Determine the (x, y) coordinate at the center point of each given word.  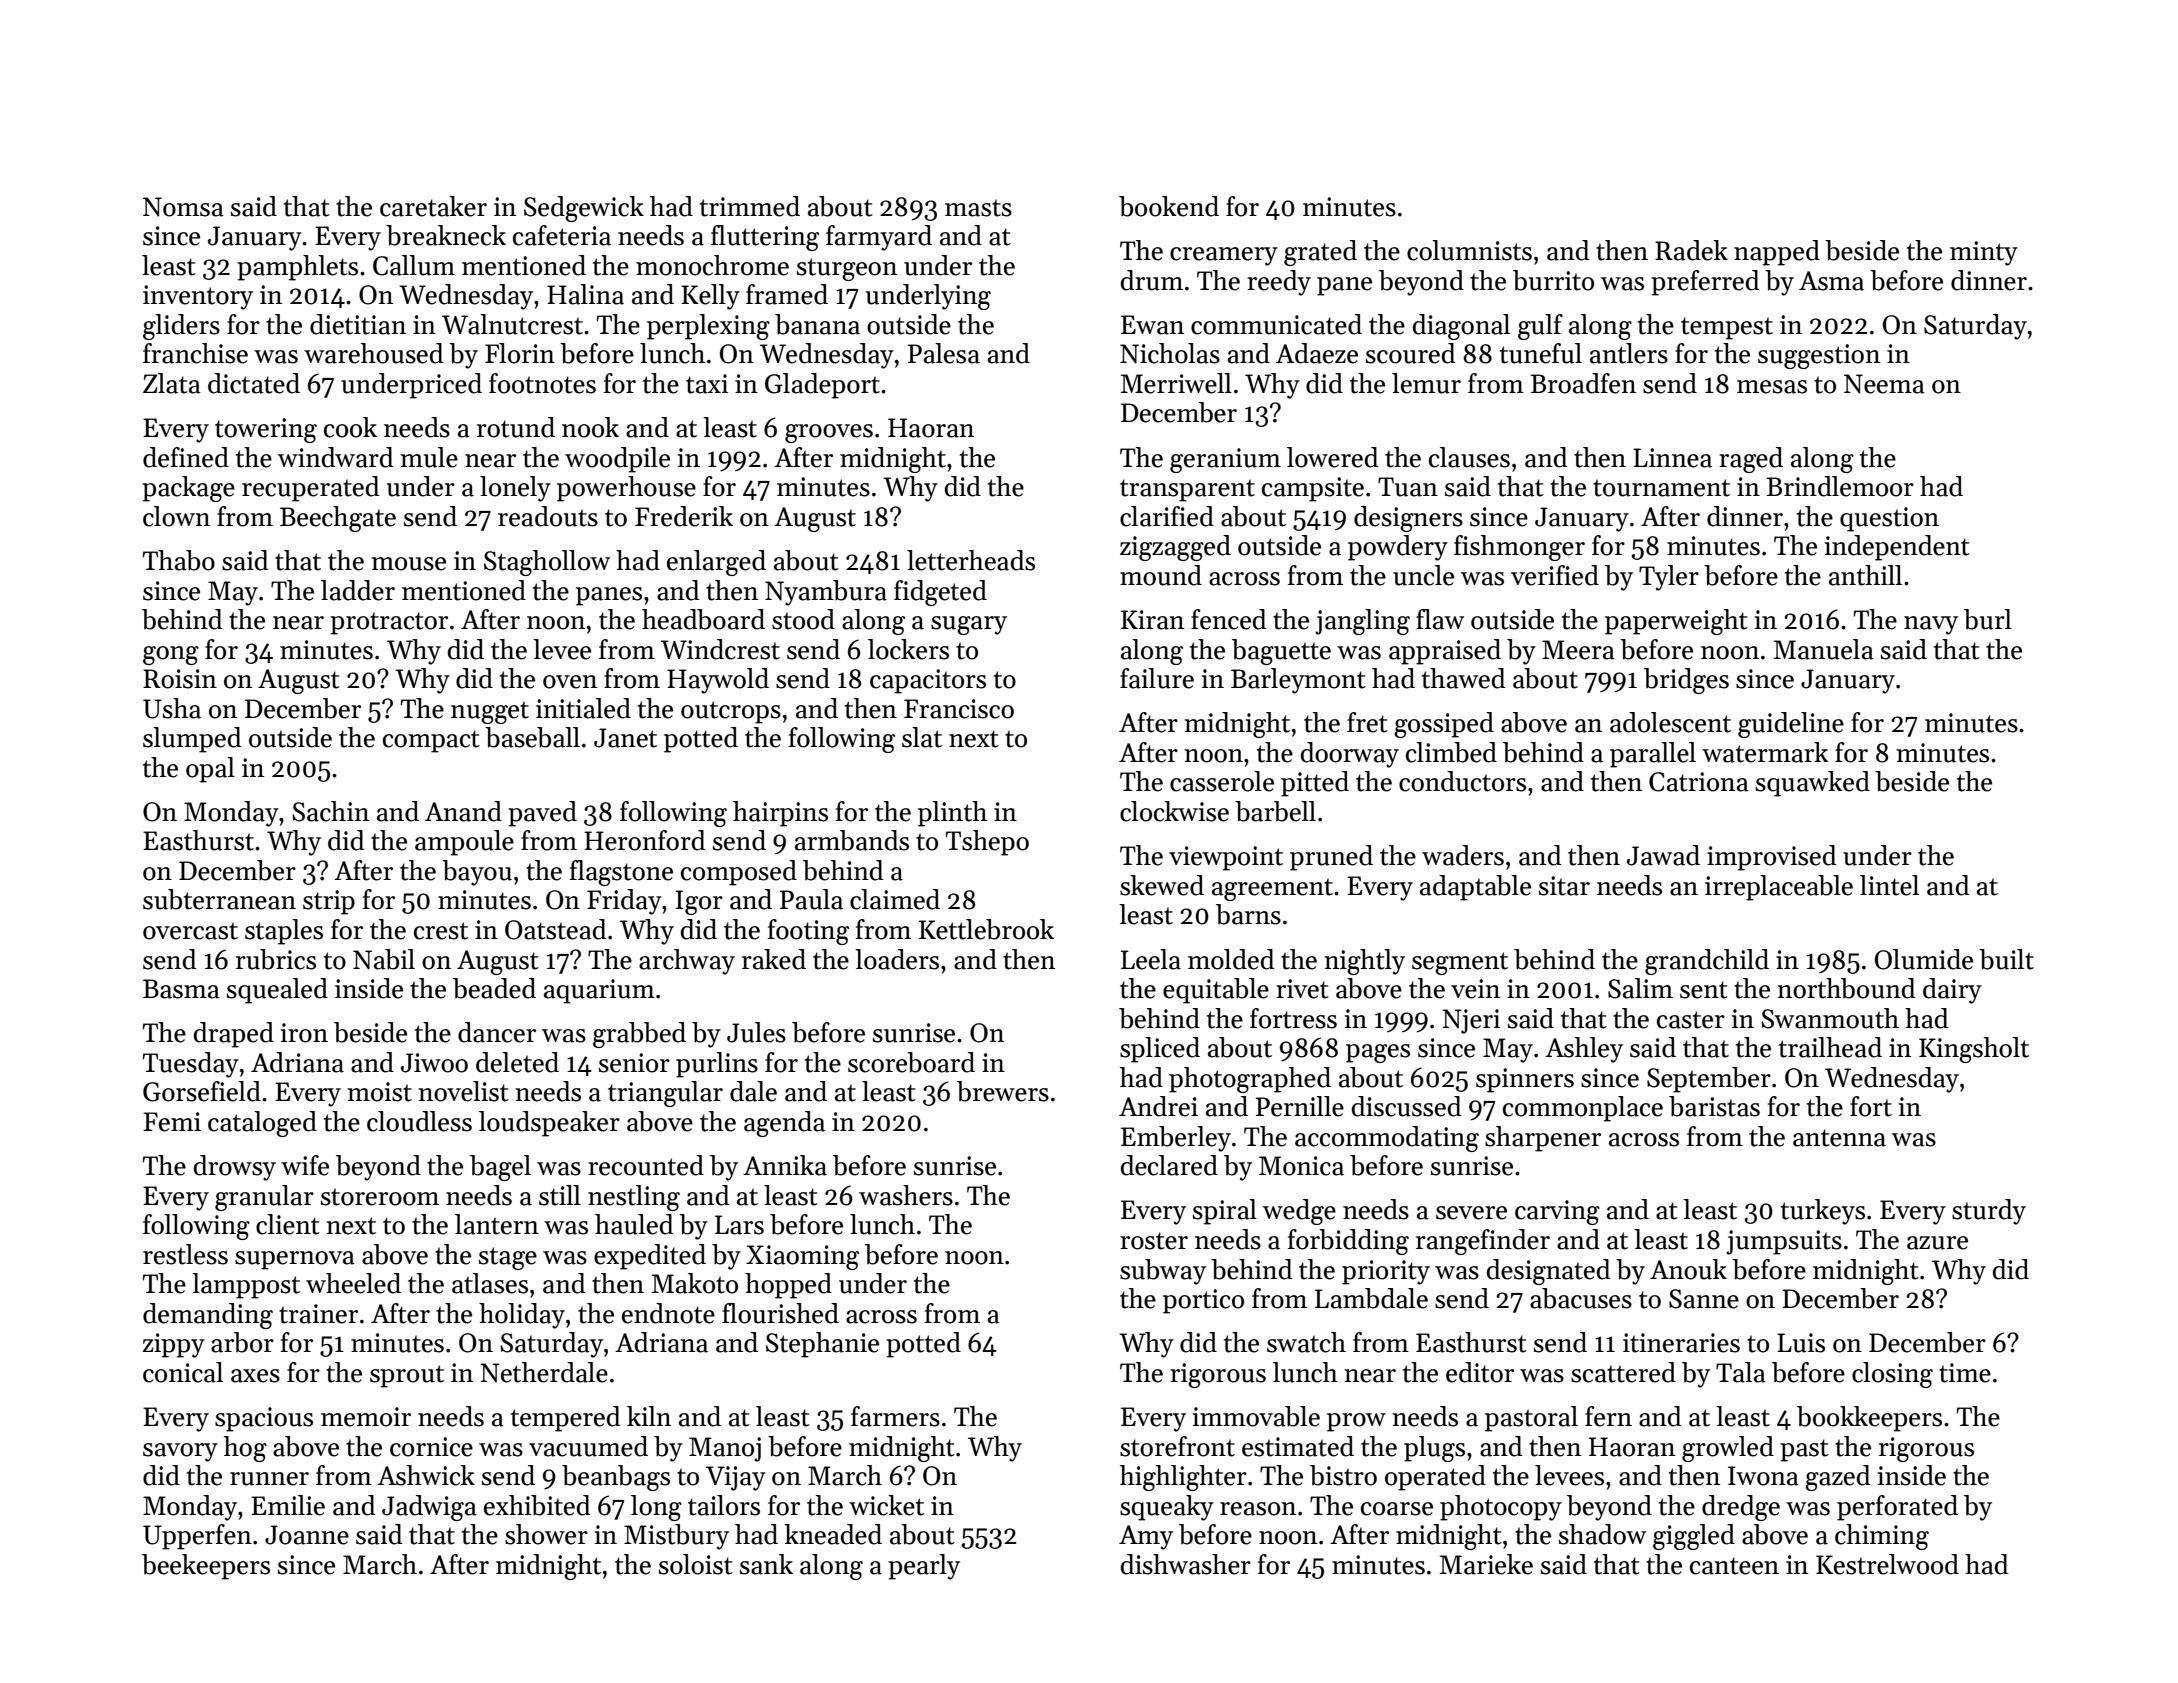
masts (978, 208)
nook (590, 427)
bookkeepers (1869, 1419)
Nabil (384, 959)
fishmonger (1519, 548)
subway (1163, 1272)
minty (1984, 253)
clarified (1167, 516)
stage (508, 1258)
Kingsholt (1974, 1050)
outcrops (731, 712)
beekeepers (206, 1567)
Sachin (330, 811)
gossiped (1444, 725)
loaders (897, 959)
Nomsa (183, 207)
